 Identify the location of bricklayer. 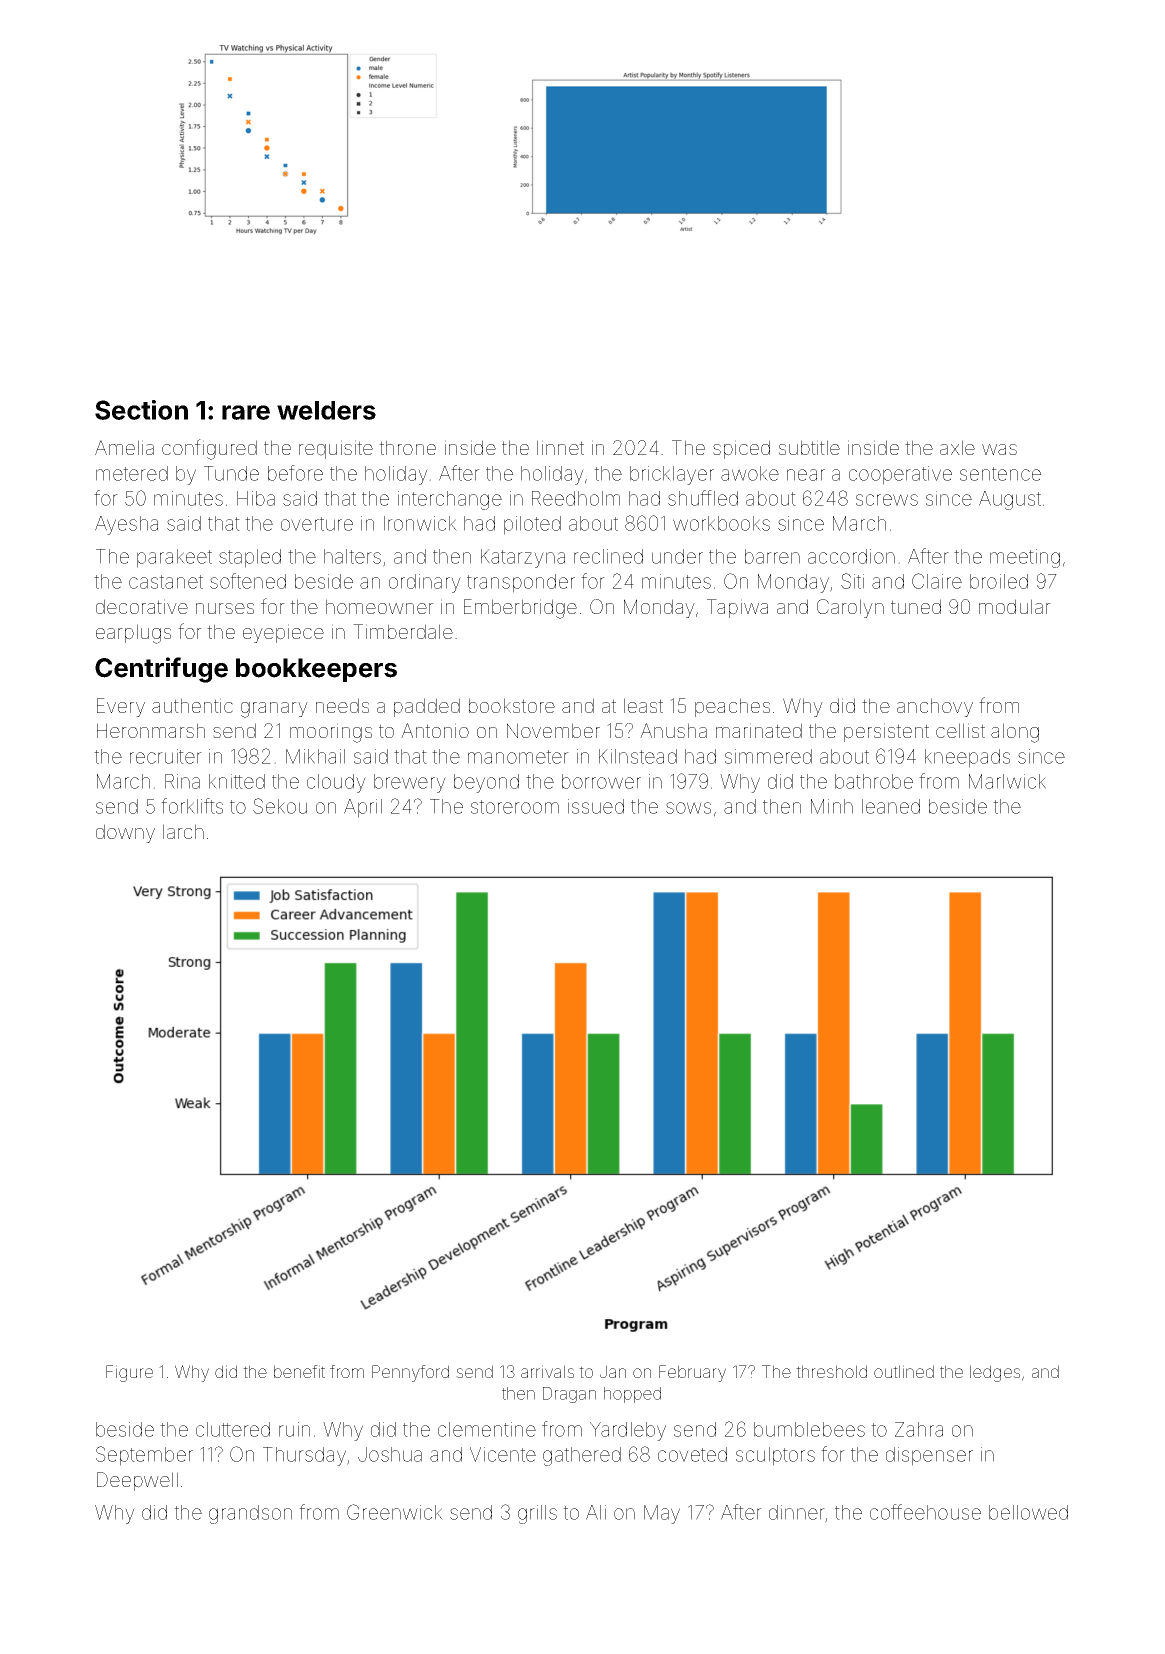
(672, 475).
